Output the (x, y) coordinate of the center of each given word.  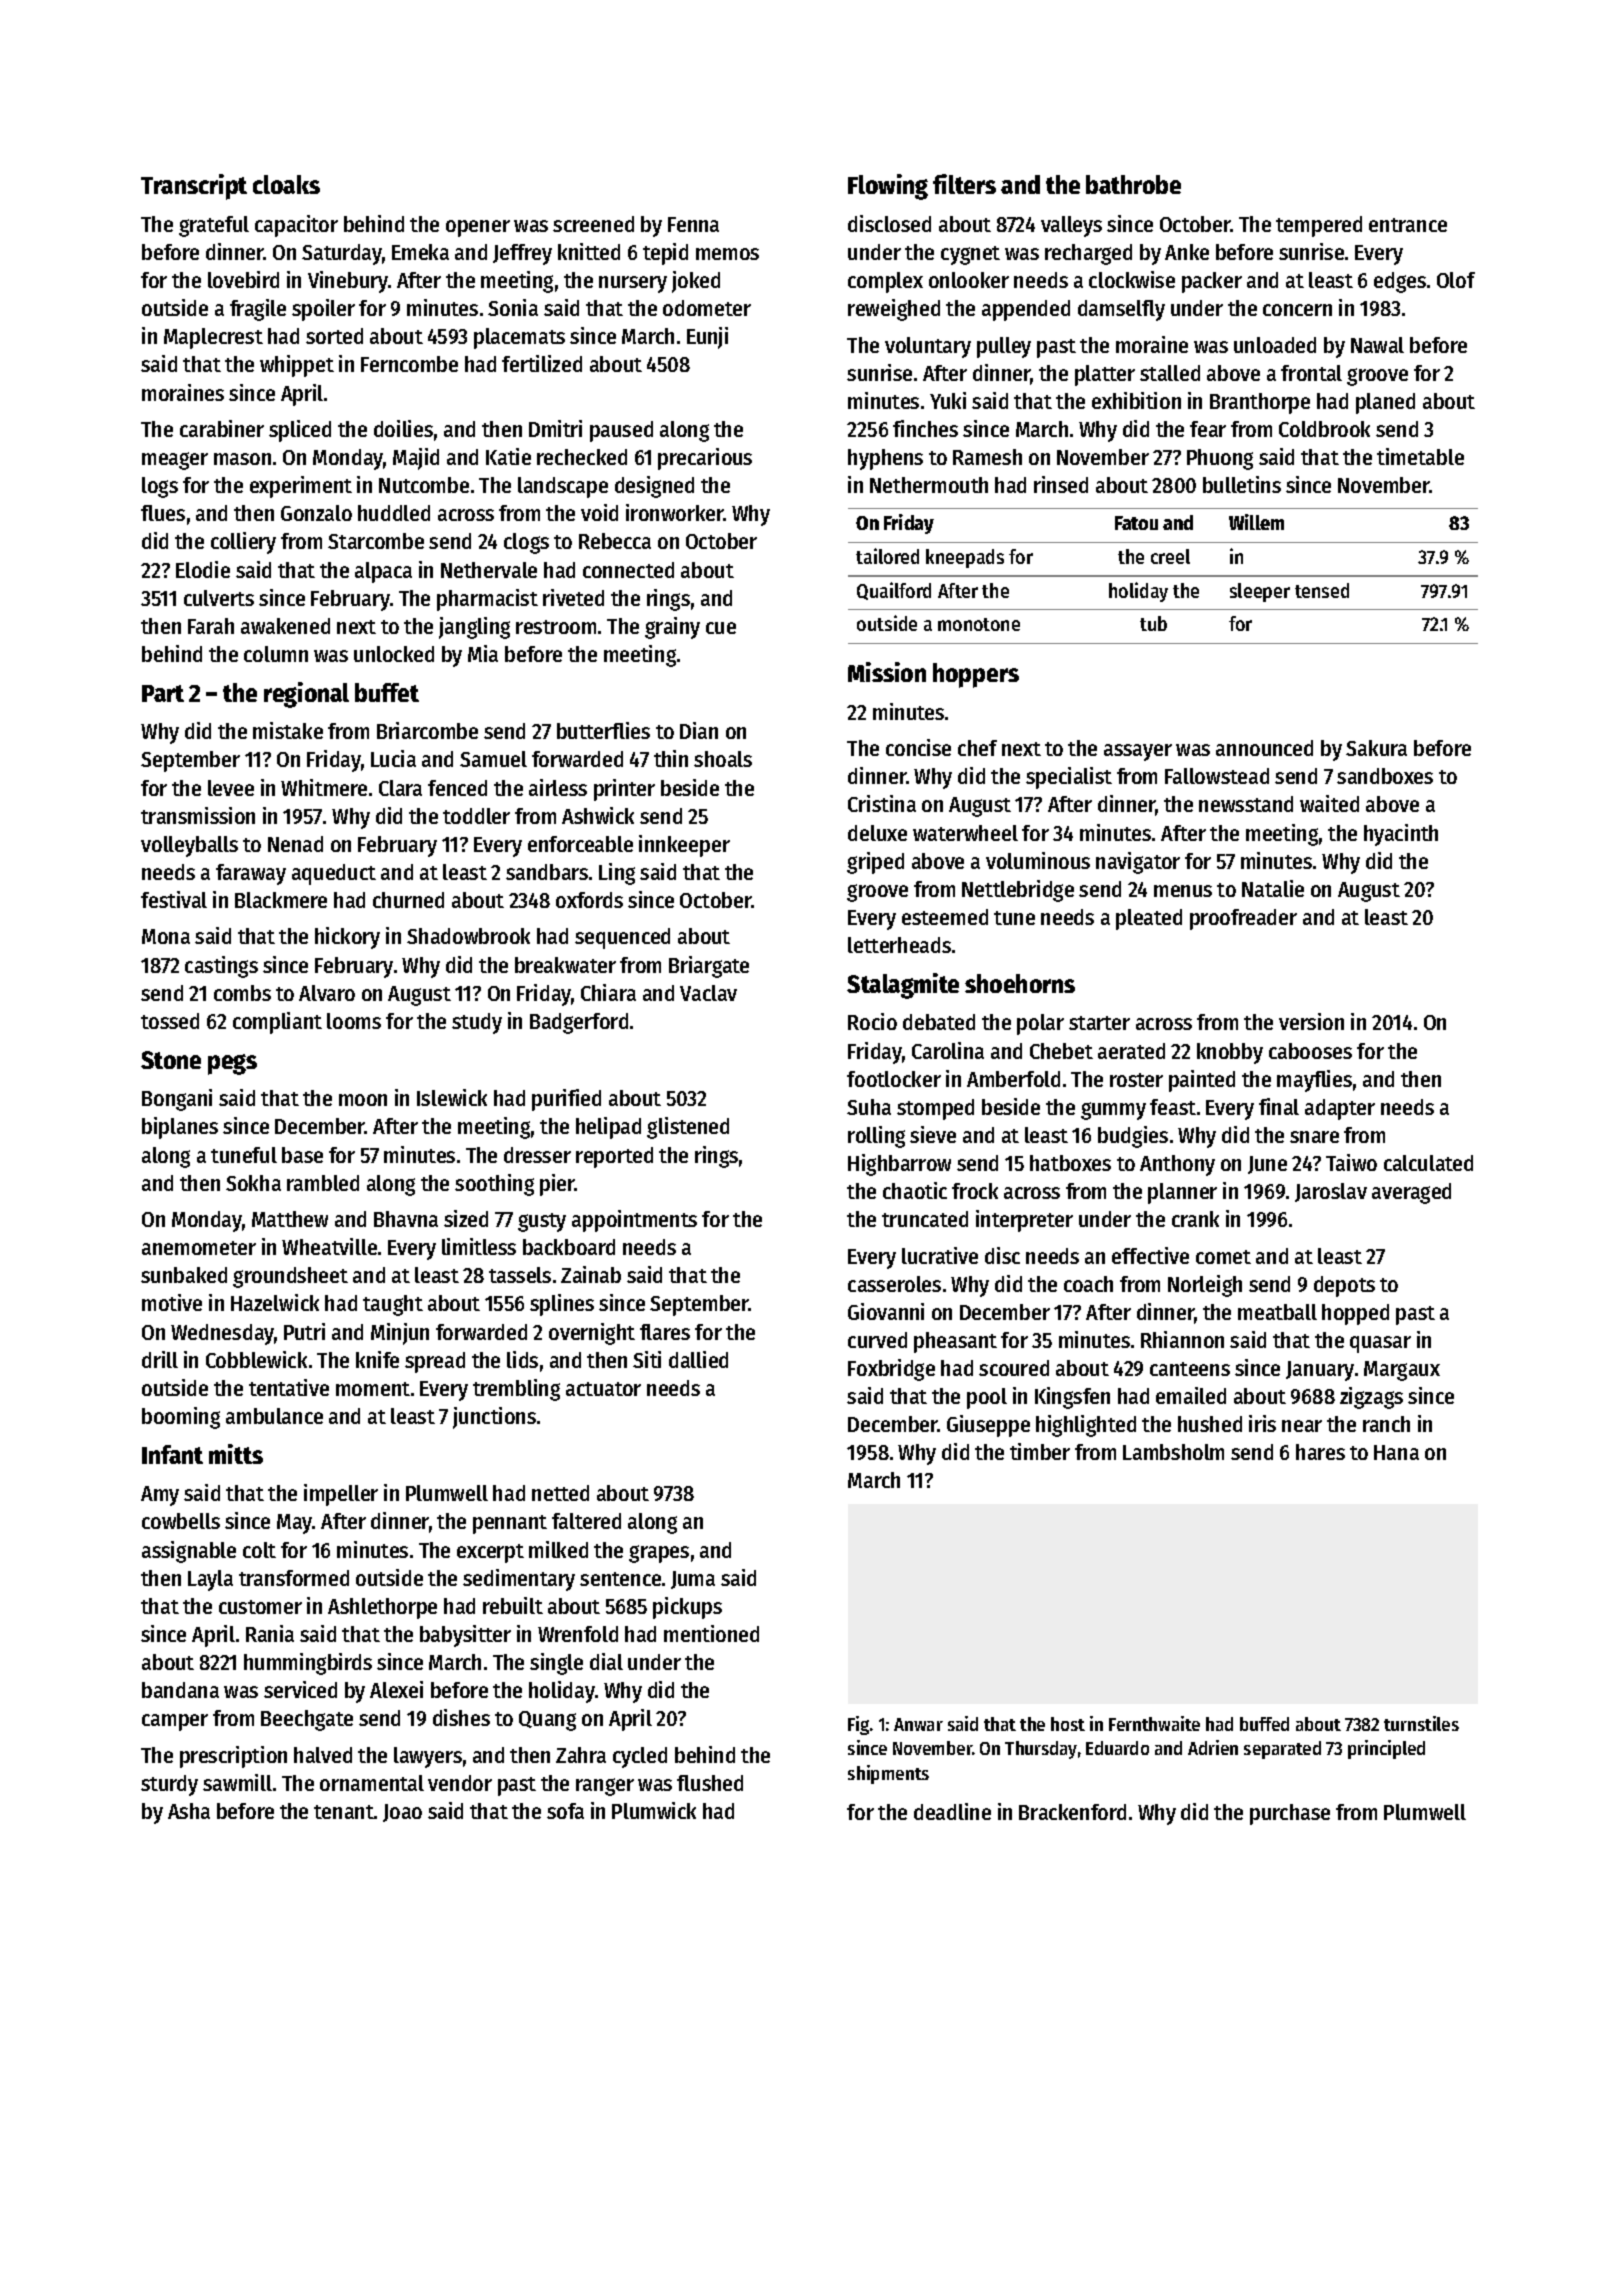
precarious (705, 459)
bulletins (1242, 484)
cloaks (286, 184)
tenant (344, 1812)
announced (1264, 748)
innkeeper (684, 846)
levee (231, 788)
